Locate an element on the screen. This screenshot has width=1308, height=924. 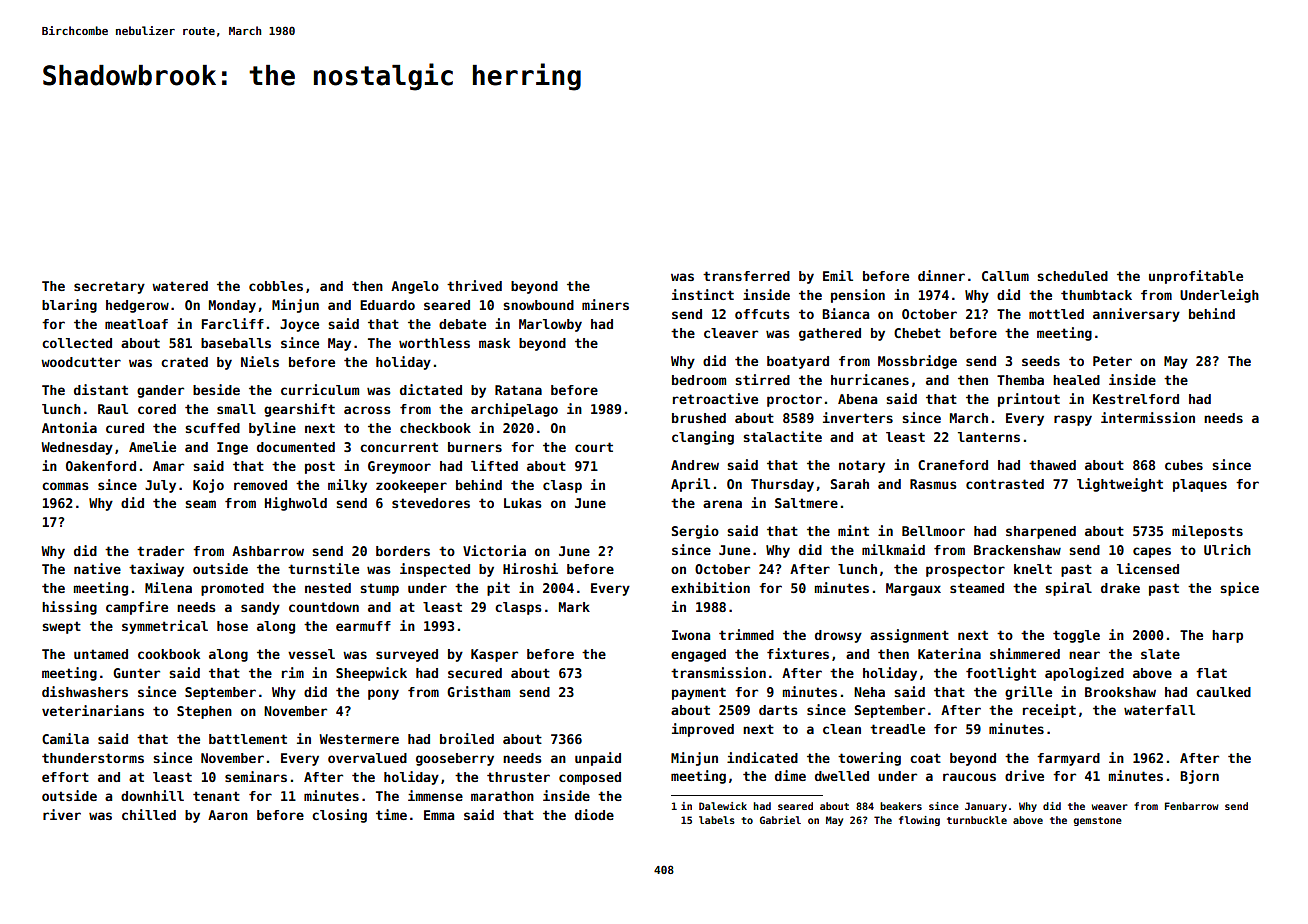
caulked is located at coordinates (1223, 692).
